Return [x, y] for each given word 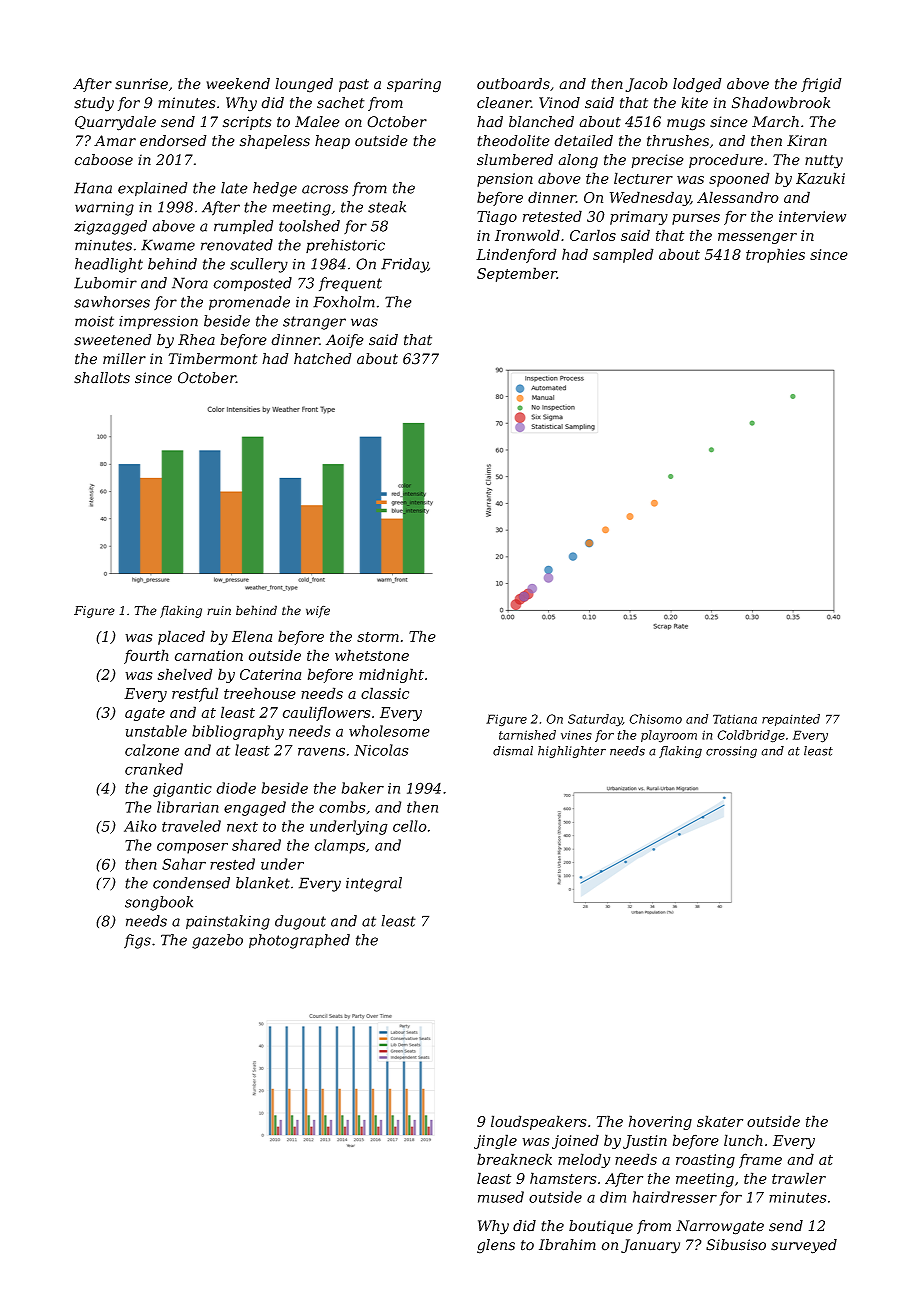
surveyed [804, 1246]
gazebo [217, 941]
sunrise [141, 84]
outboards [513, 84]
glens [496, 1246]
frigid [821, 85]
